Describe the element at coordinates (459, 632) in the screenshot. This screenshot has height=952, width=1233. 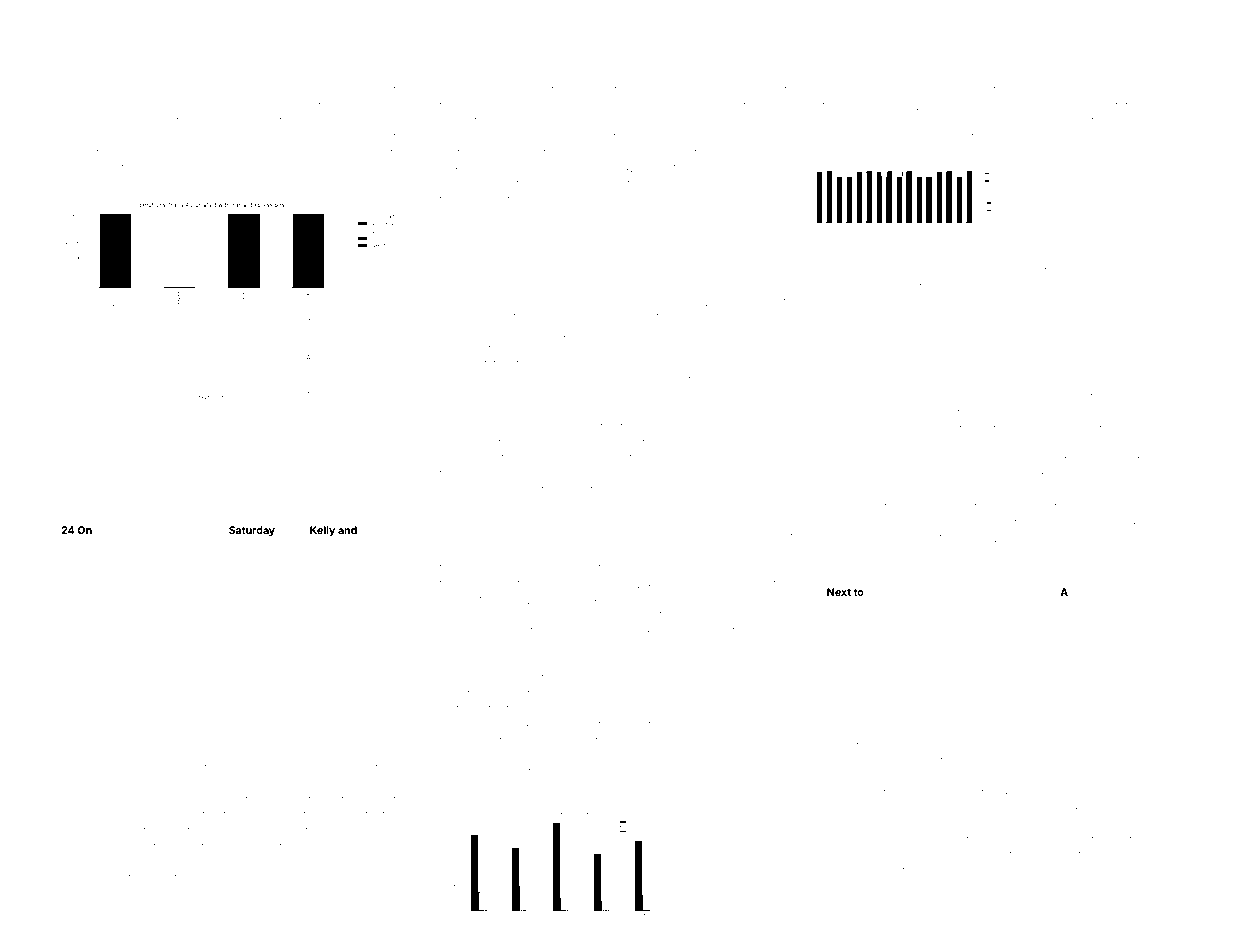
I see `cooper` at that location.
